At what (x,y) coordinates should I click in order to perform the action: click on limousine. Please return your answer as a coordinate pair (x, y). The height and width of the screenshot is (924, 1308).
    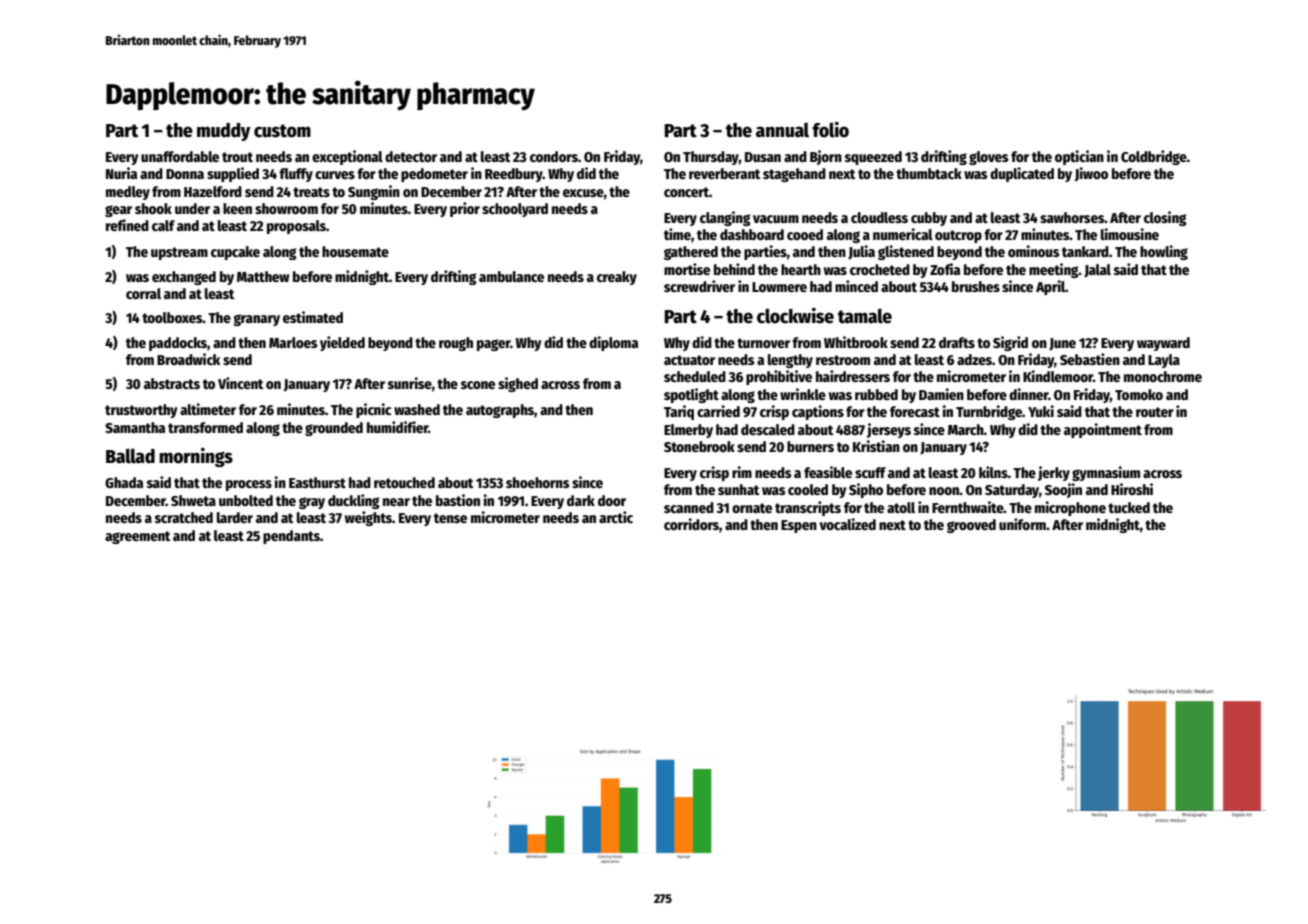
    Looking at the image, I should click on (1130, 234).
